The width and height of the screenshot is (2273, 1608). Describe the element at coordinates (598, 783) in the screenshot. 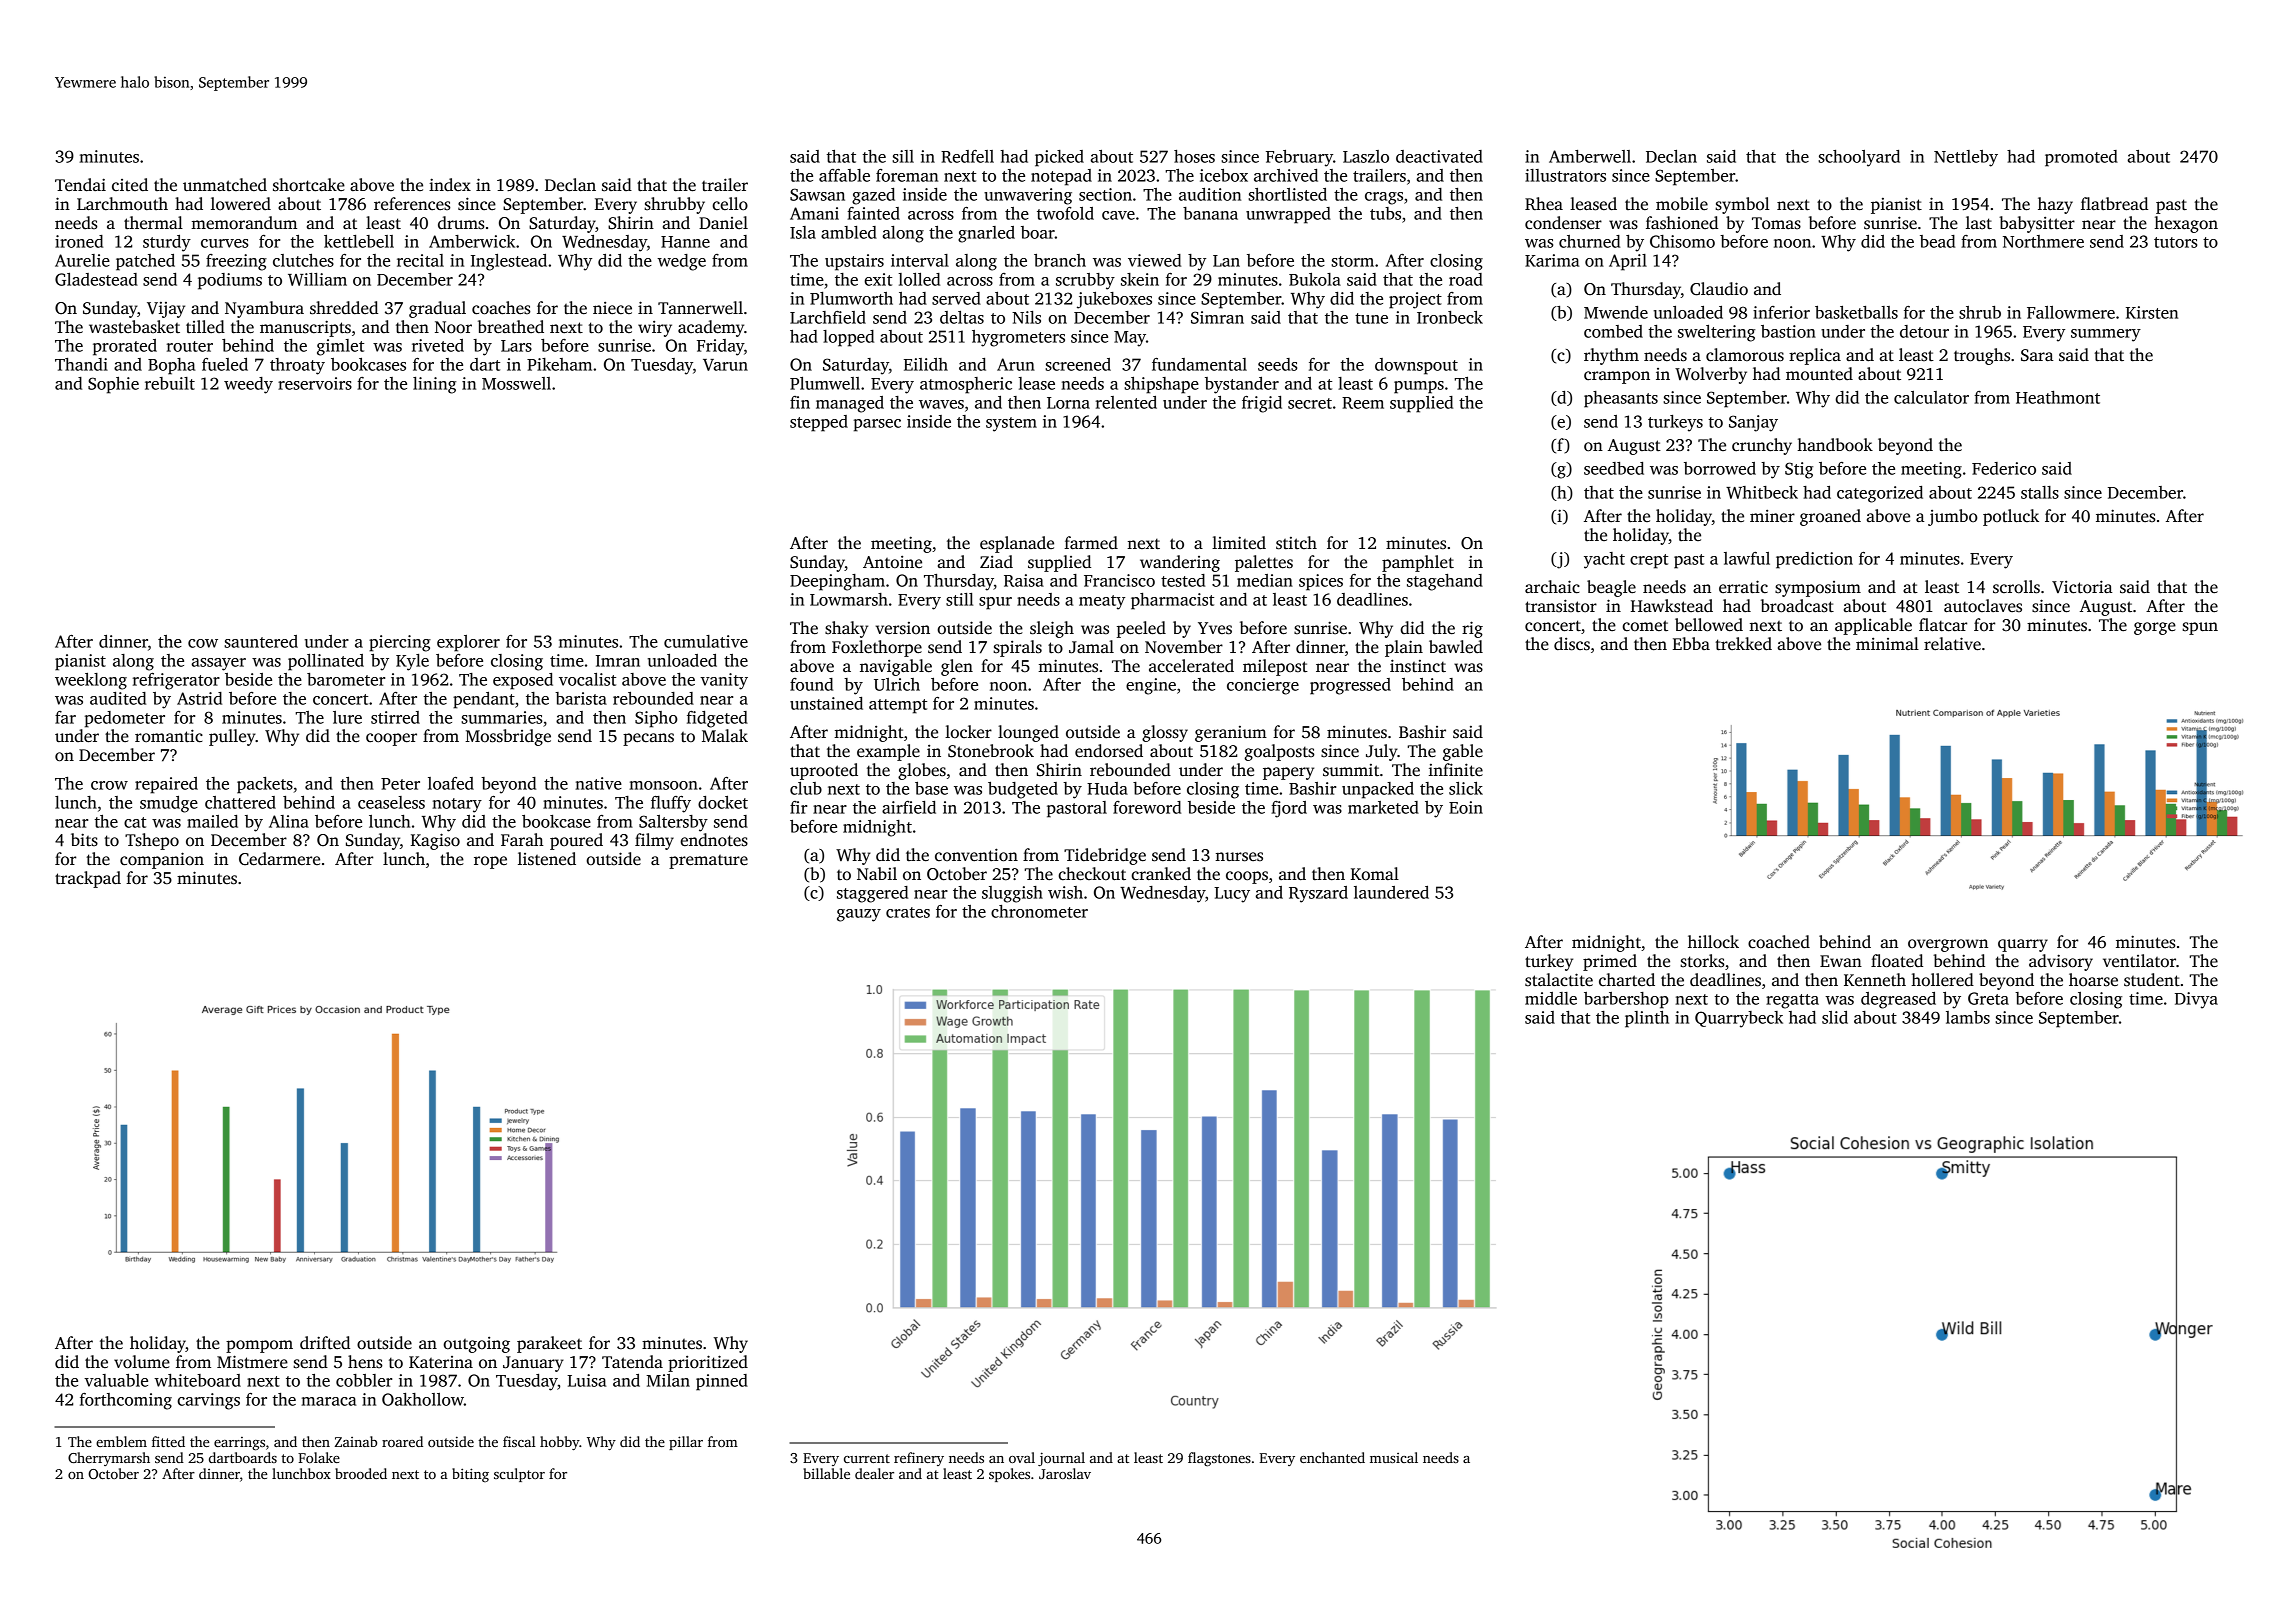

I see `native` at that location.
